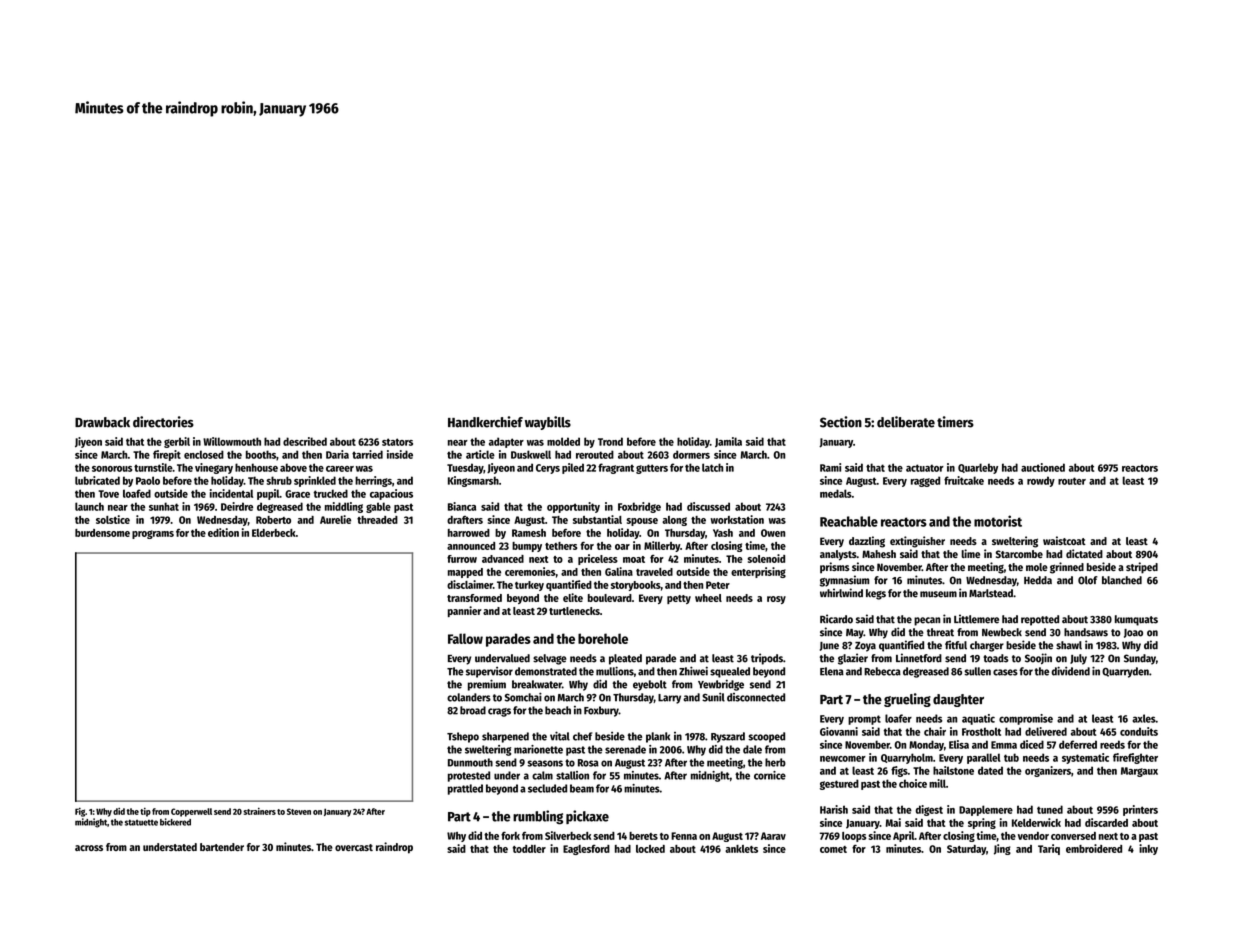 This document has height=952, width=1233. I want to click on Steven, so click(299, 811).
